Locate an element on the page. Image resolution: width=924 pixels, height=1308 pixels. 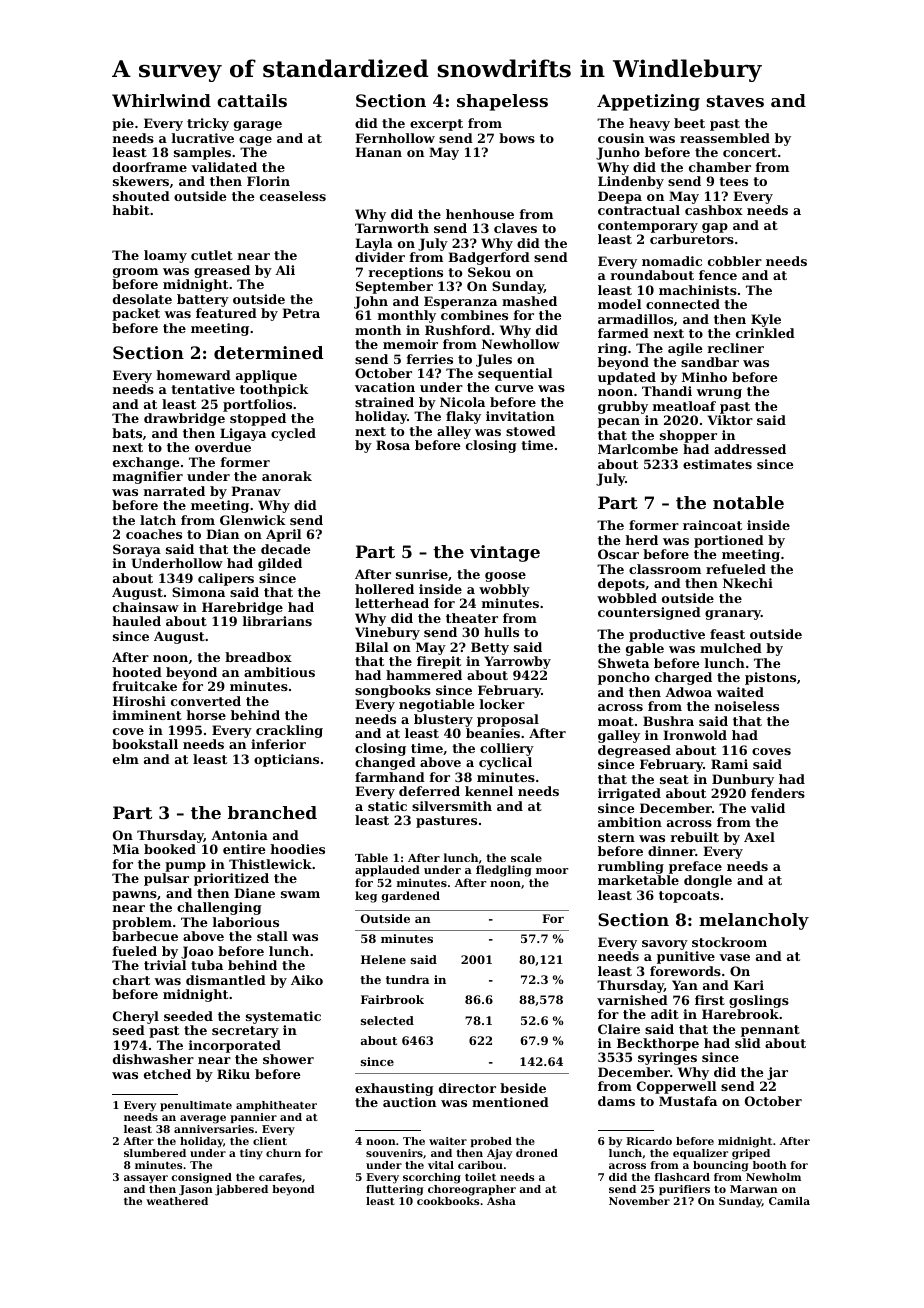
carafes is located at coordinates (280, 1177).
